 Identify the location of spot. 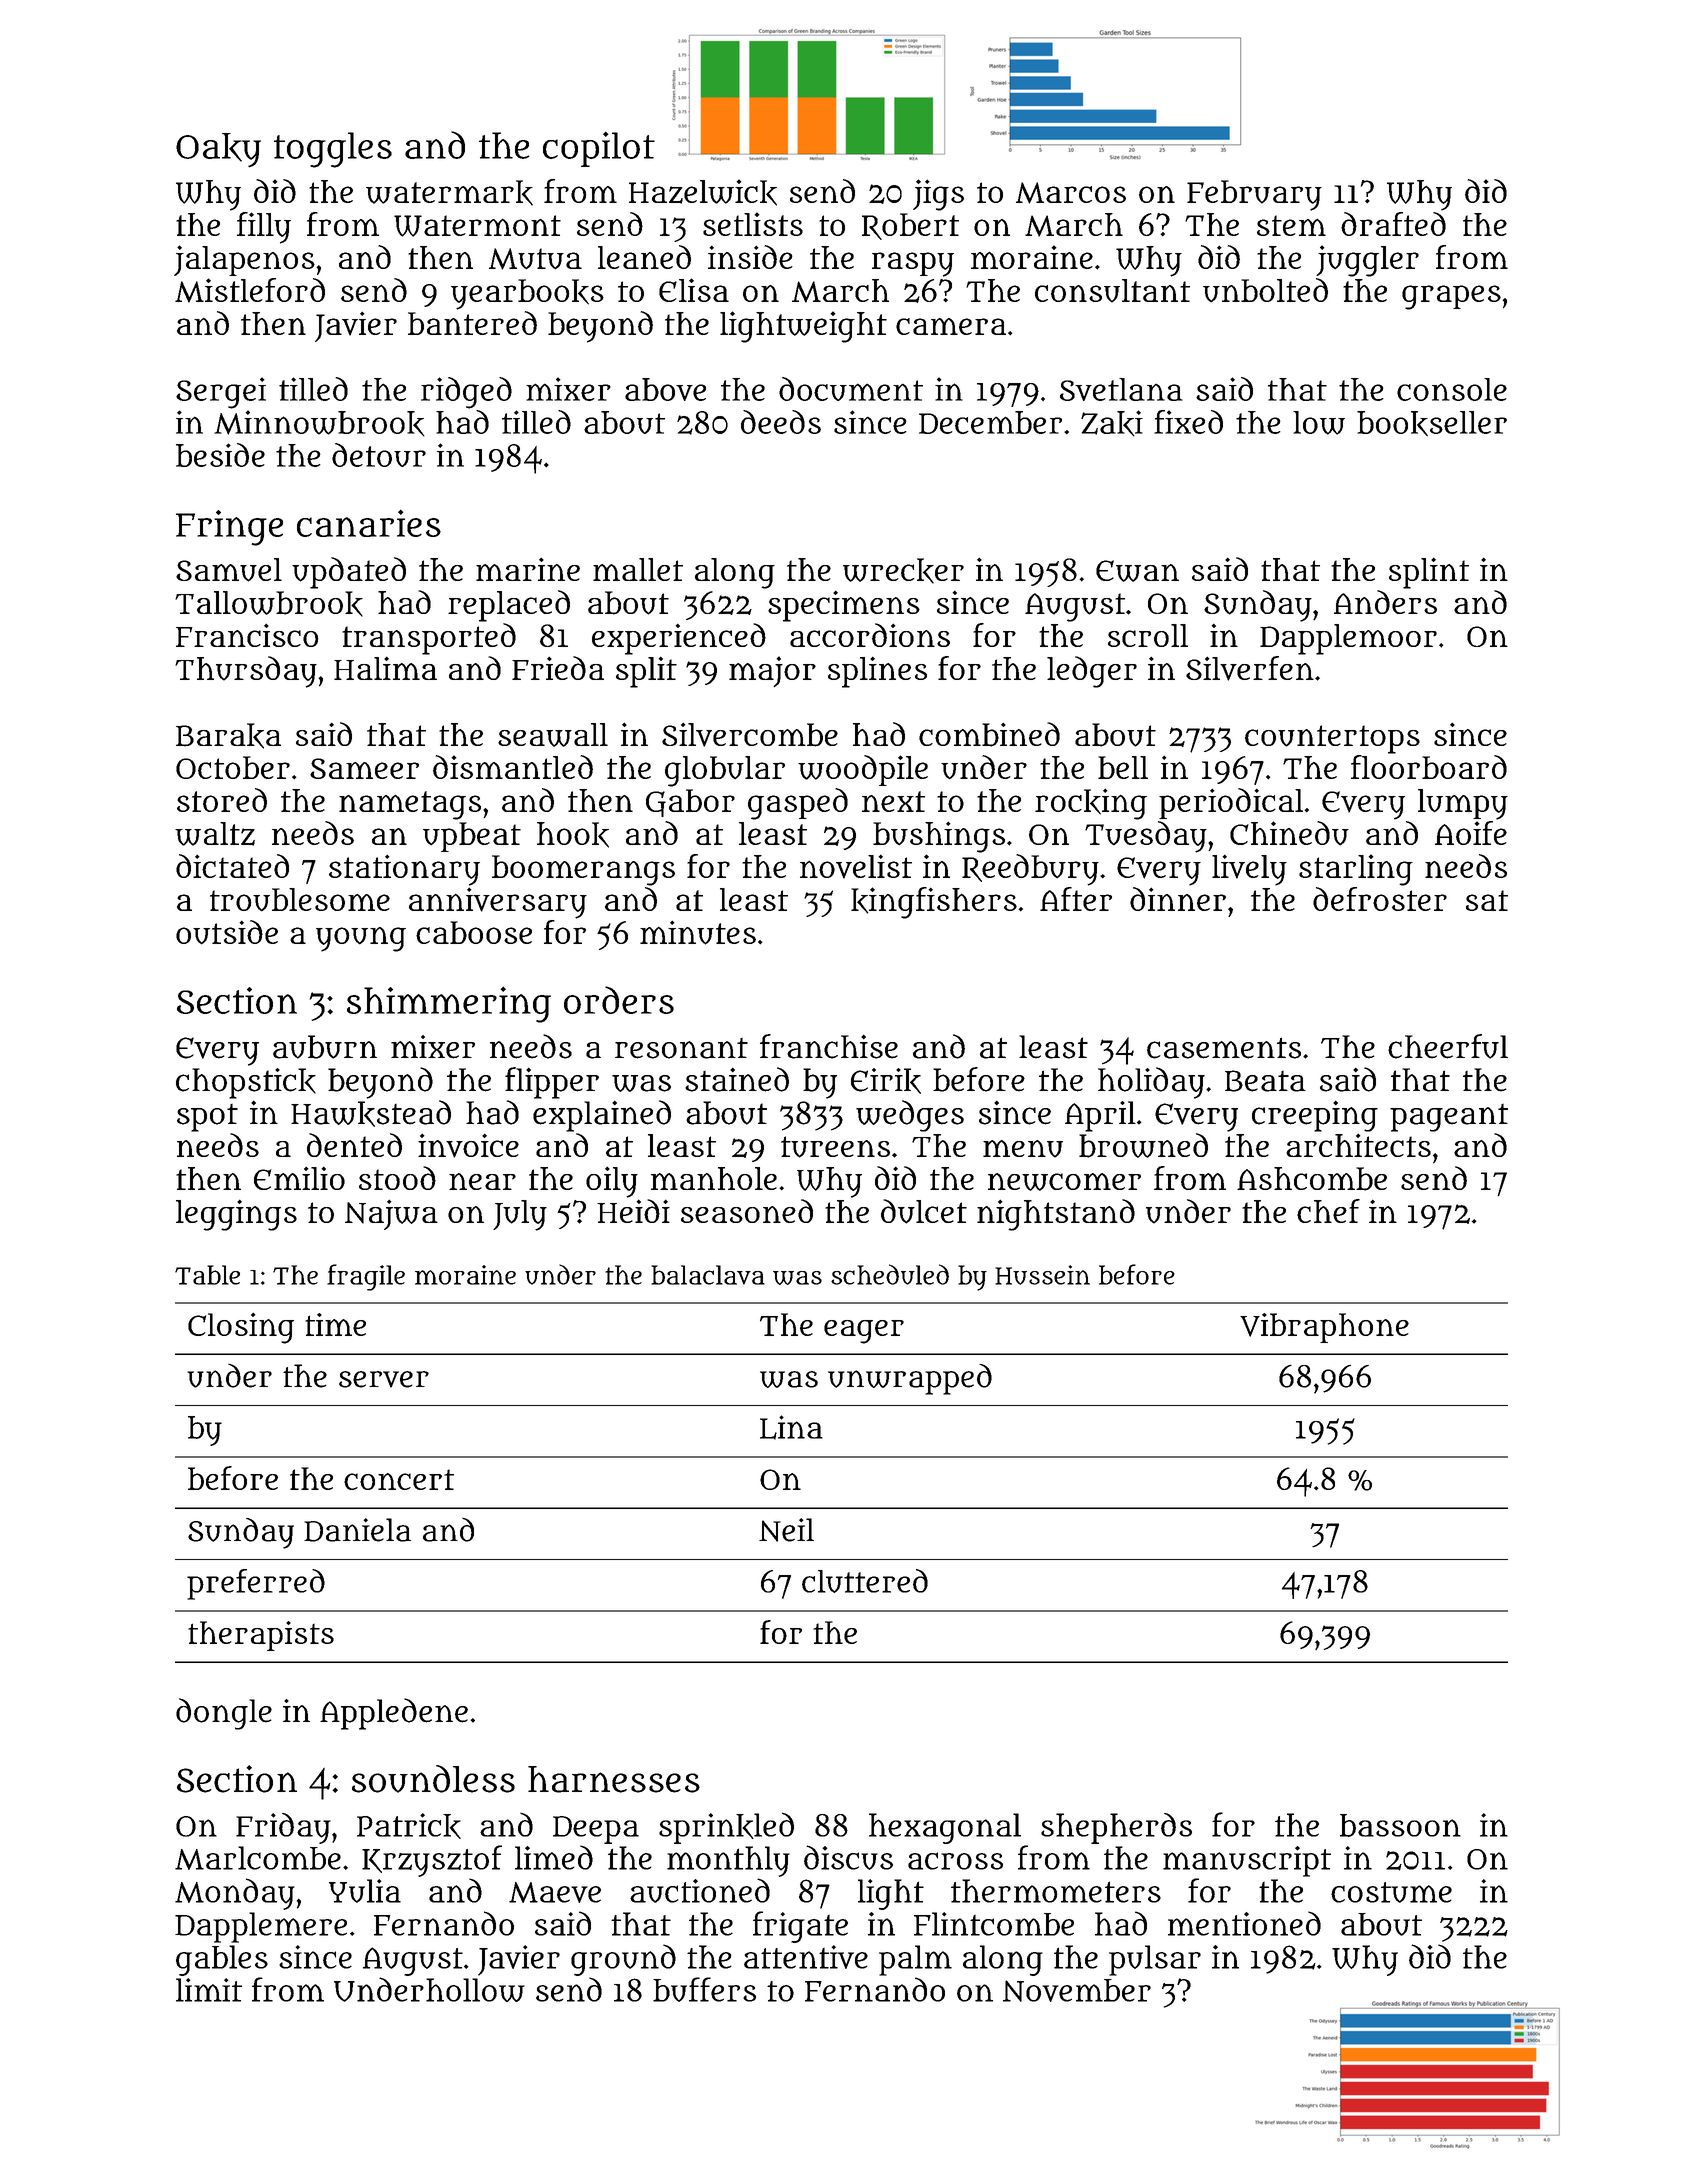
(207, 1118).
